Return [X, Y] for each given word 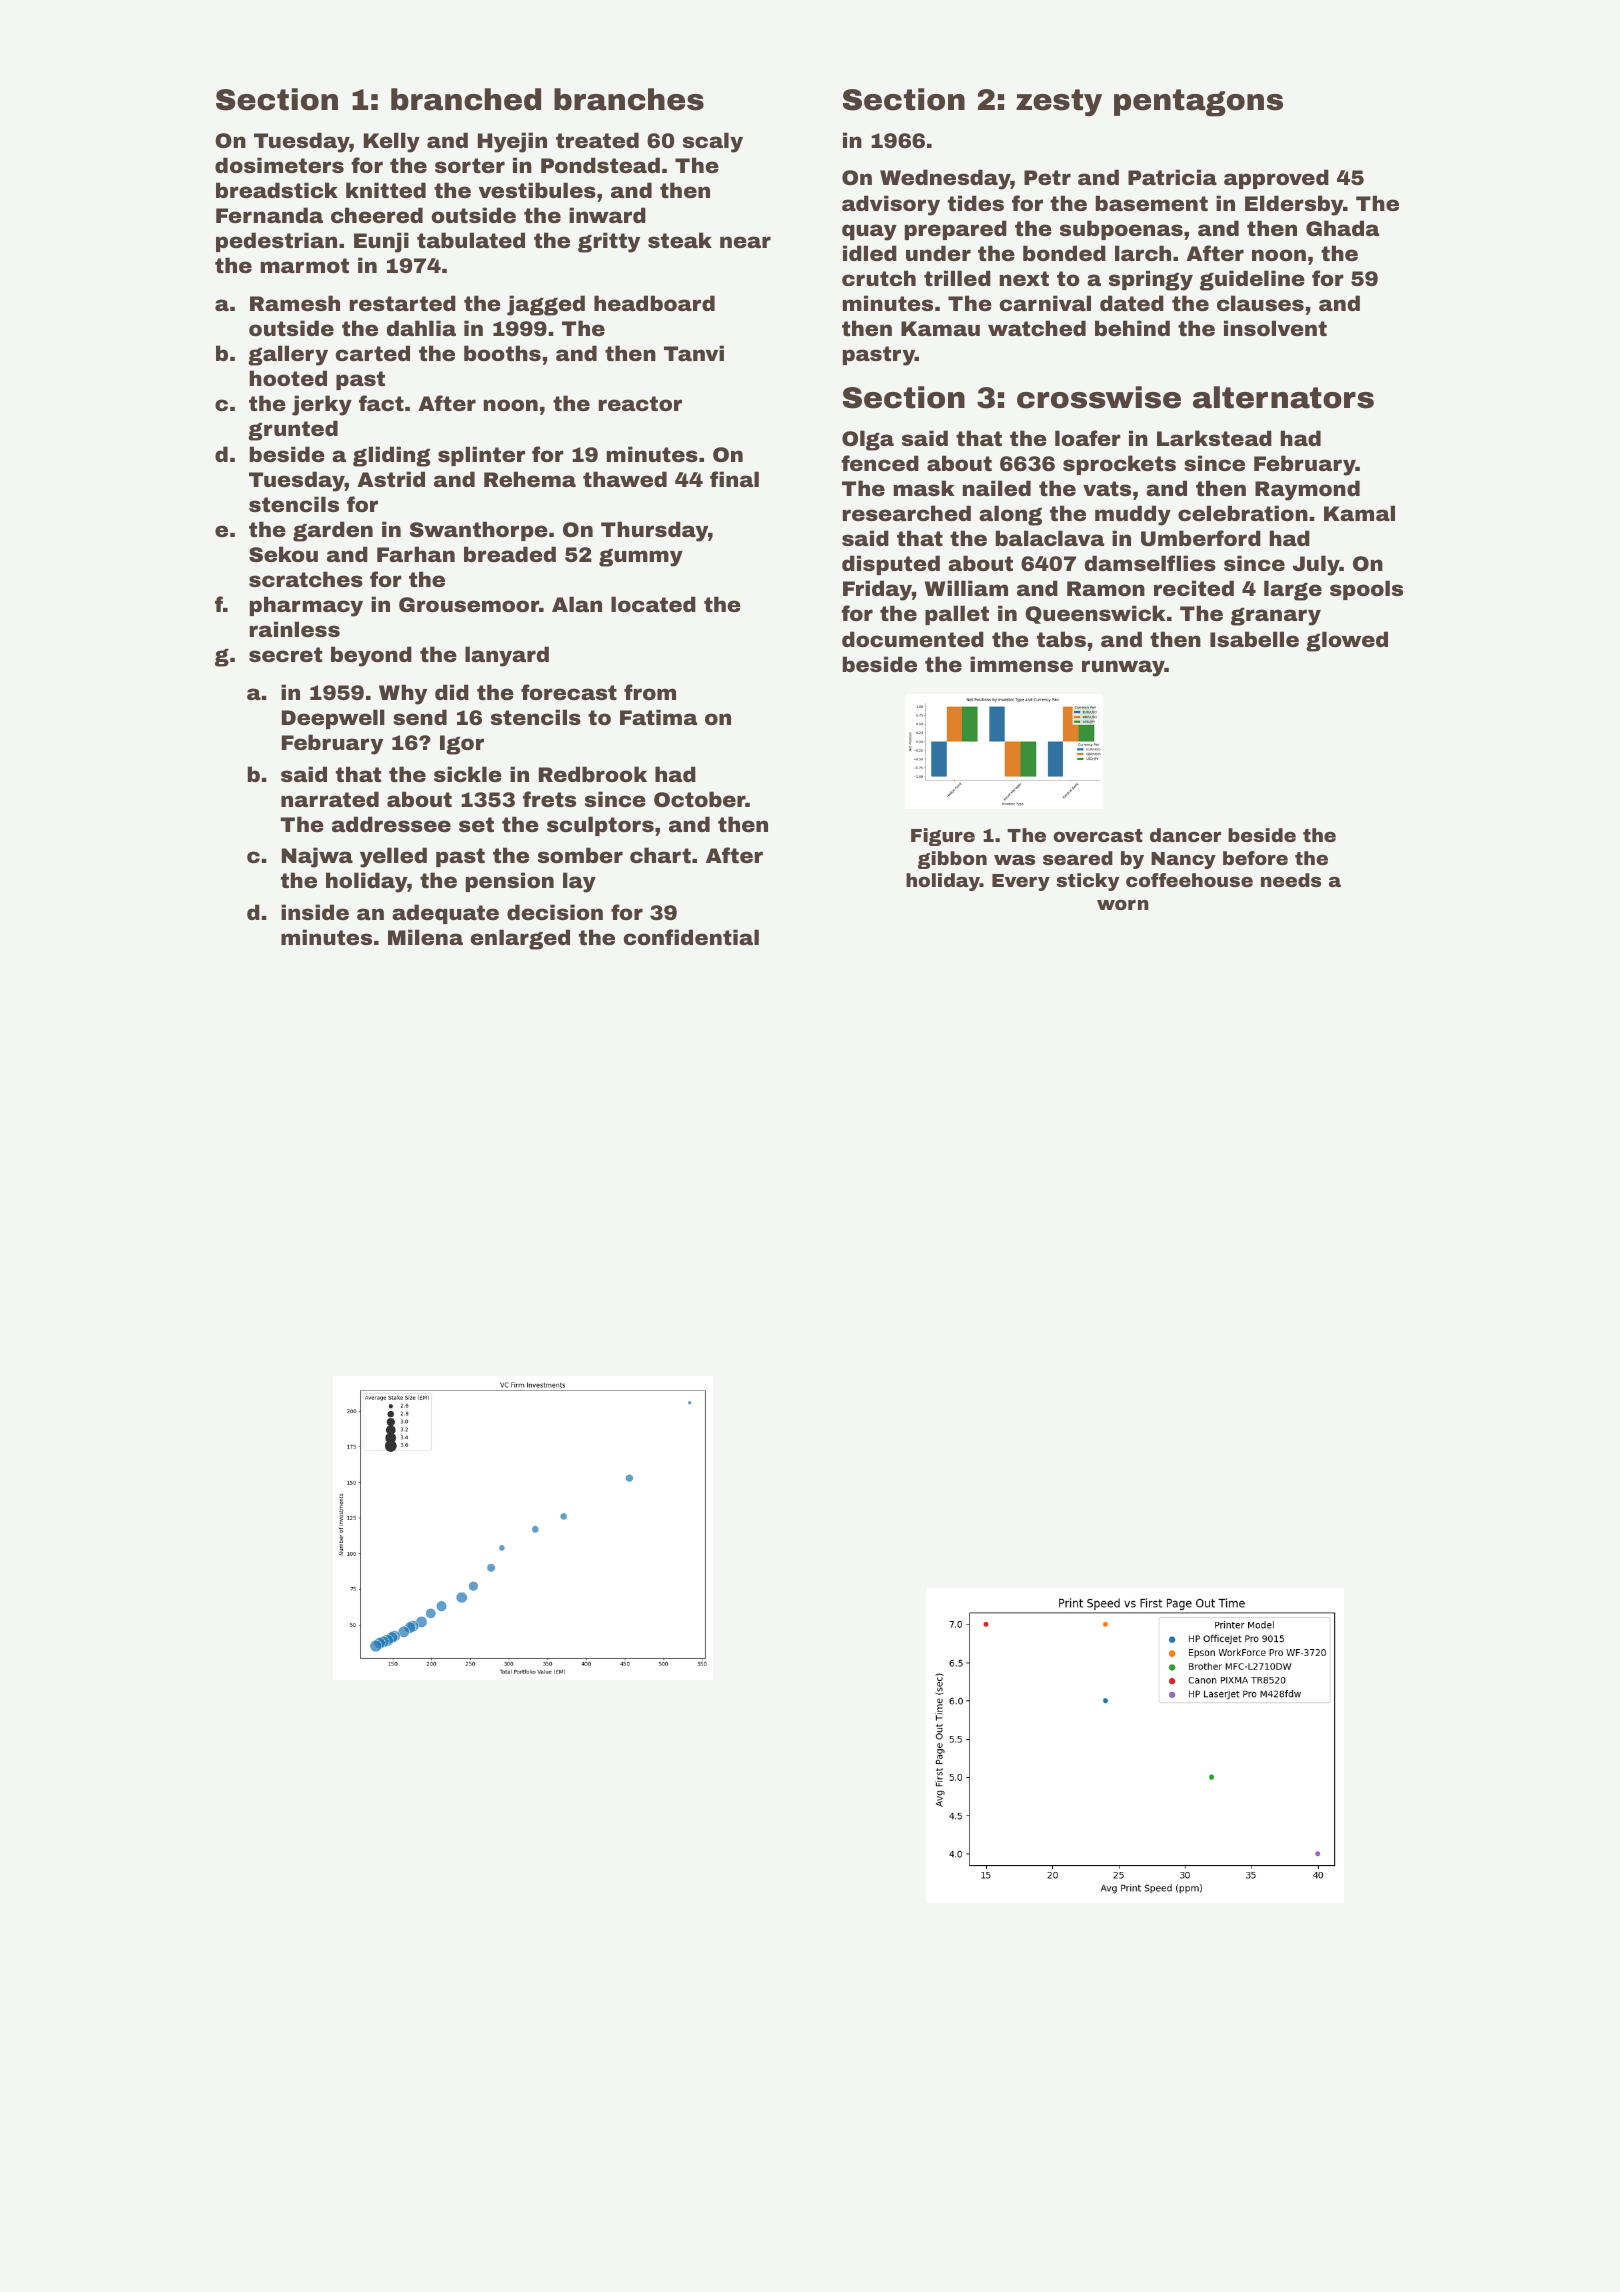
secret [285, 654]
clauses [1260, 303]
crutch [879, 278]
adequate [445, 914]
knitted [386, 190]
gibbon [952, 860]
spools [1366, 590]
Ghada [1342, 228]
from [650, 692]
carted [373, 353]
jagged [546, 305]
